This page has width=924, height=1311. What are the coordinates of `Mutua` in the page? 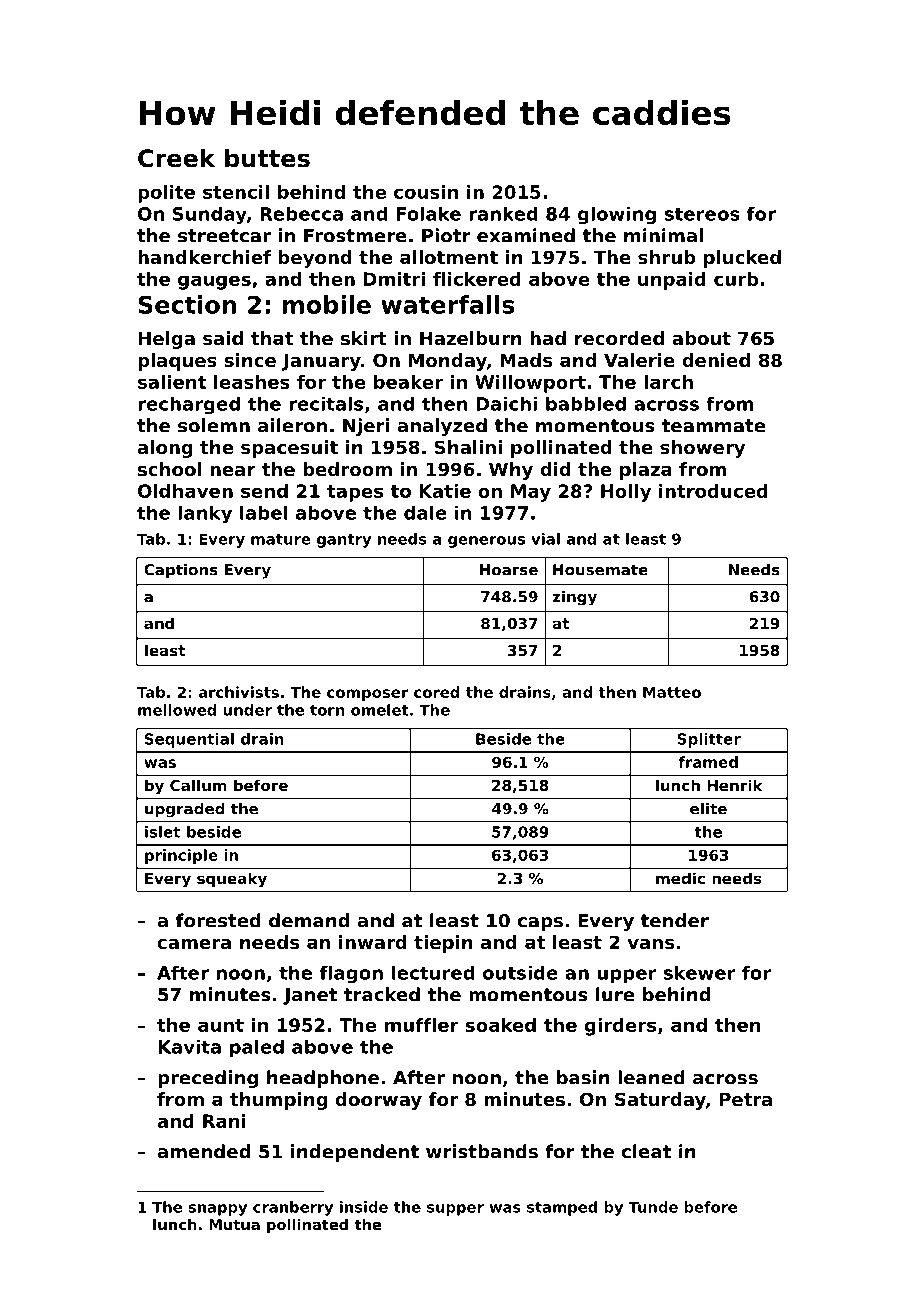 It's located at (234, 1224).
